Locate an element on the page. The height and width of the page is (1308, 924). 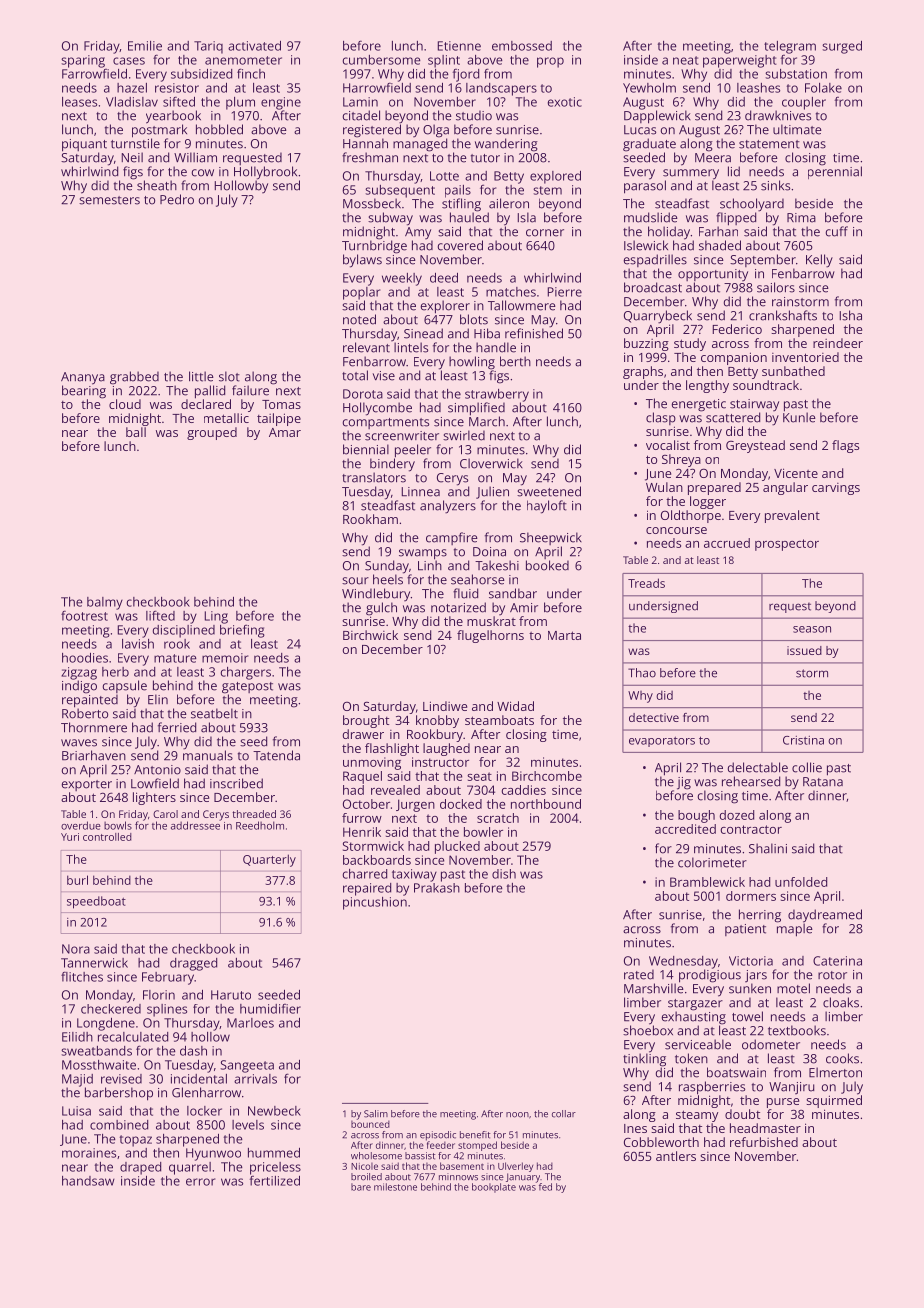
brought is located at coordinates (366, 721).
